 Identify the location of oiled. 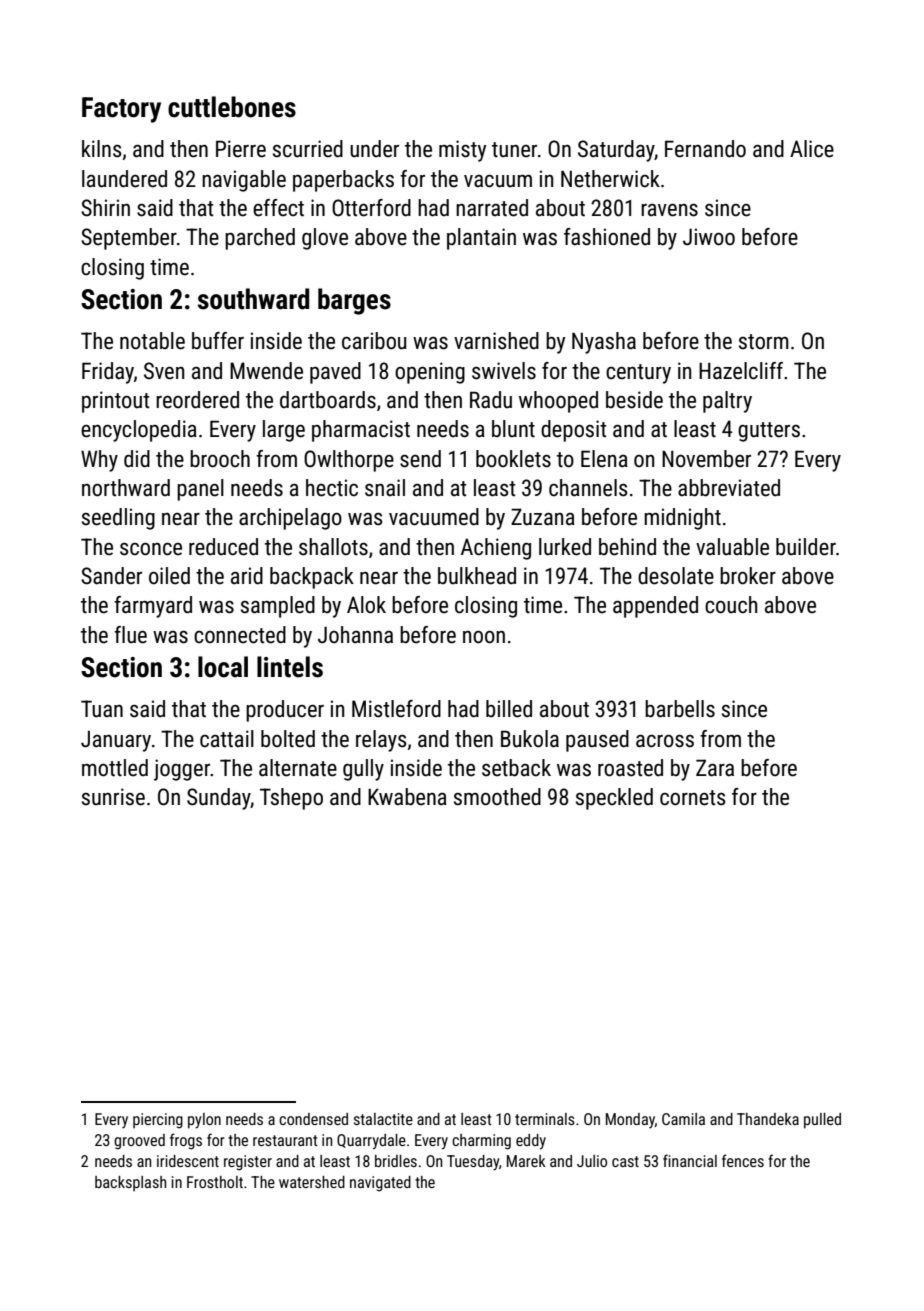
(169, 576).
